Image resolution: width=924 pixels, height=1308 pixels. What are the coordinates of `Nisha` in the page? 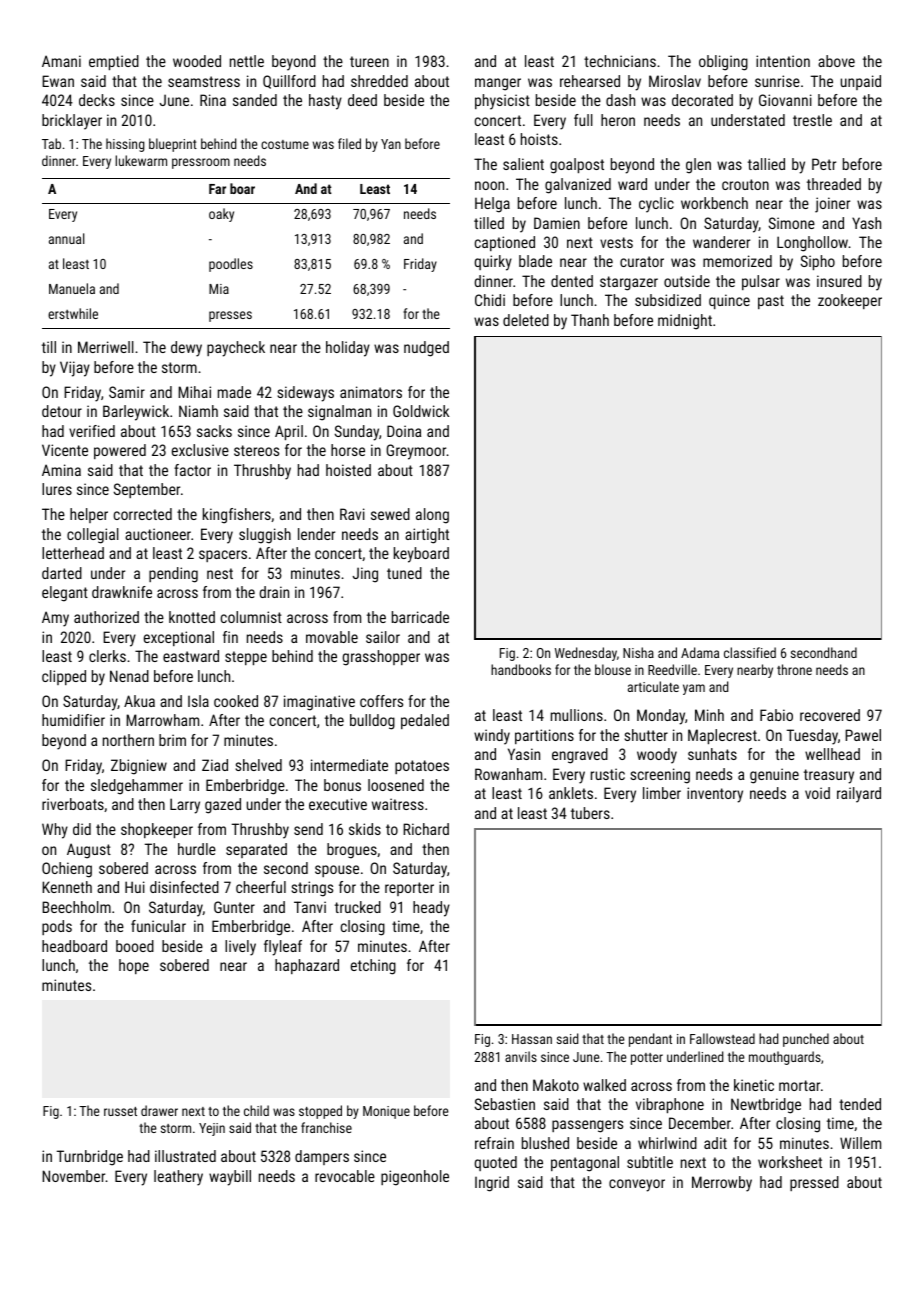 It's located at (638, 652).
